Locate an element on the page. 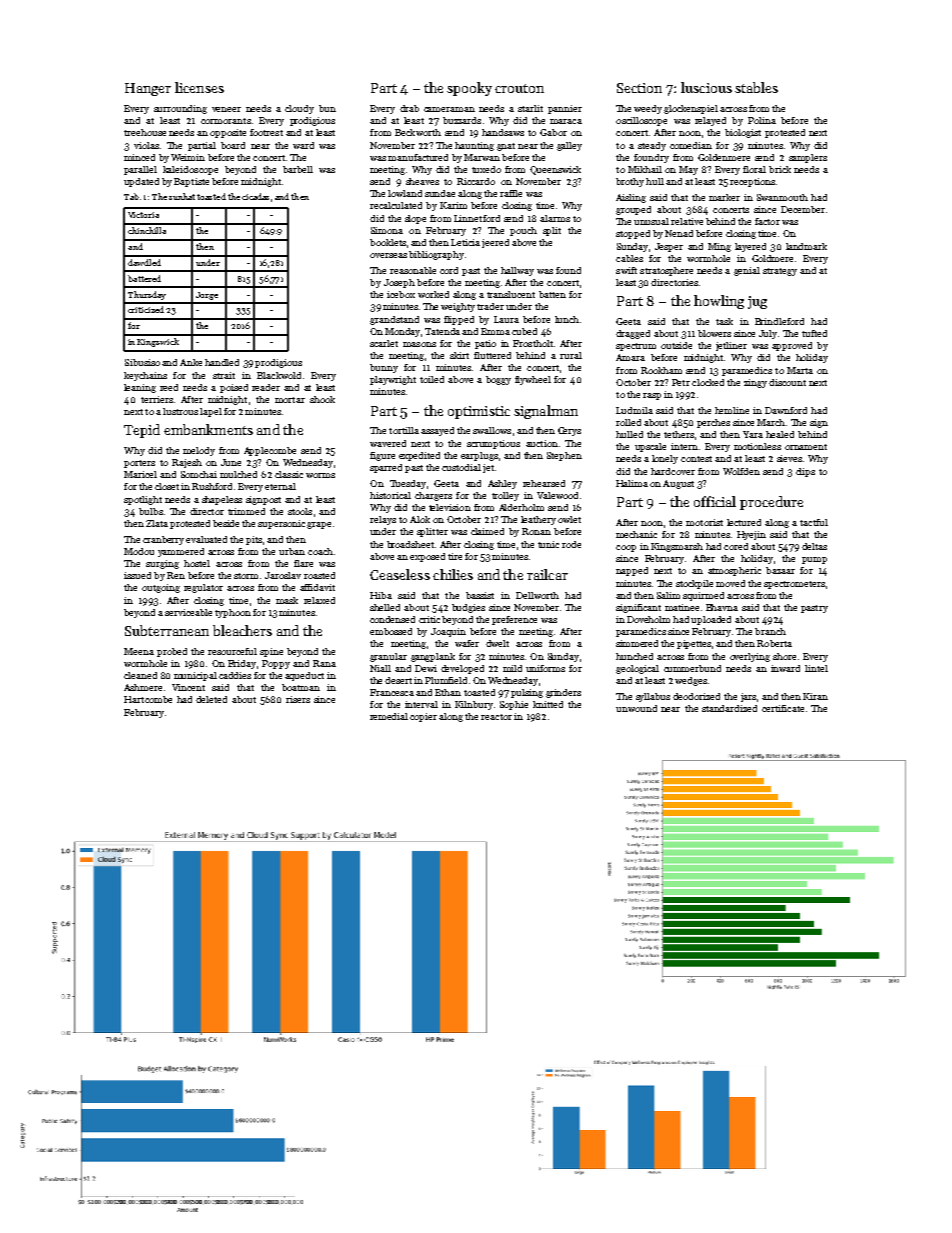 This document has height=1233, width=952. boatman is located at coordinates (301, 687).
